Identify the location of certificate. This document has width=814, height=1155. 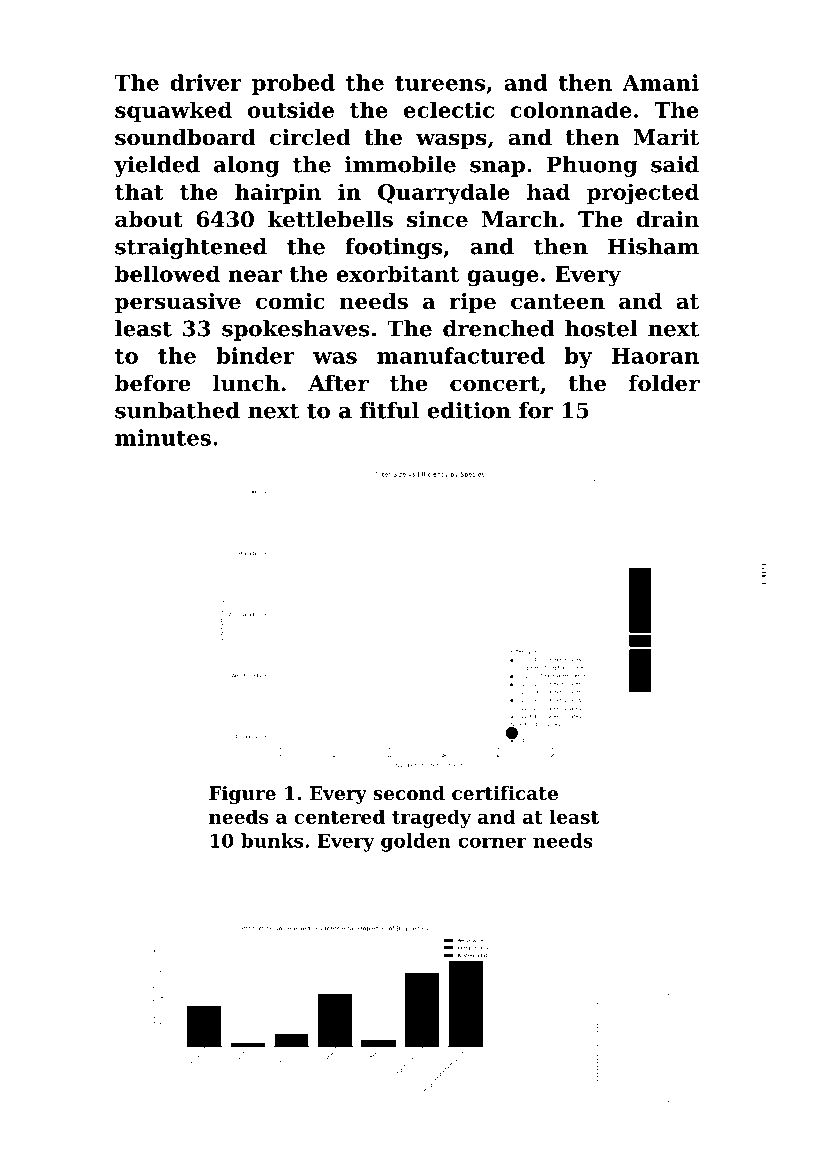
(505, 793).
